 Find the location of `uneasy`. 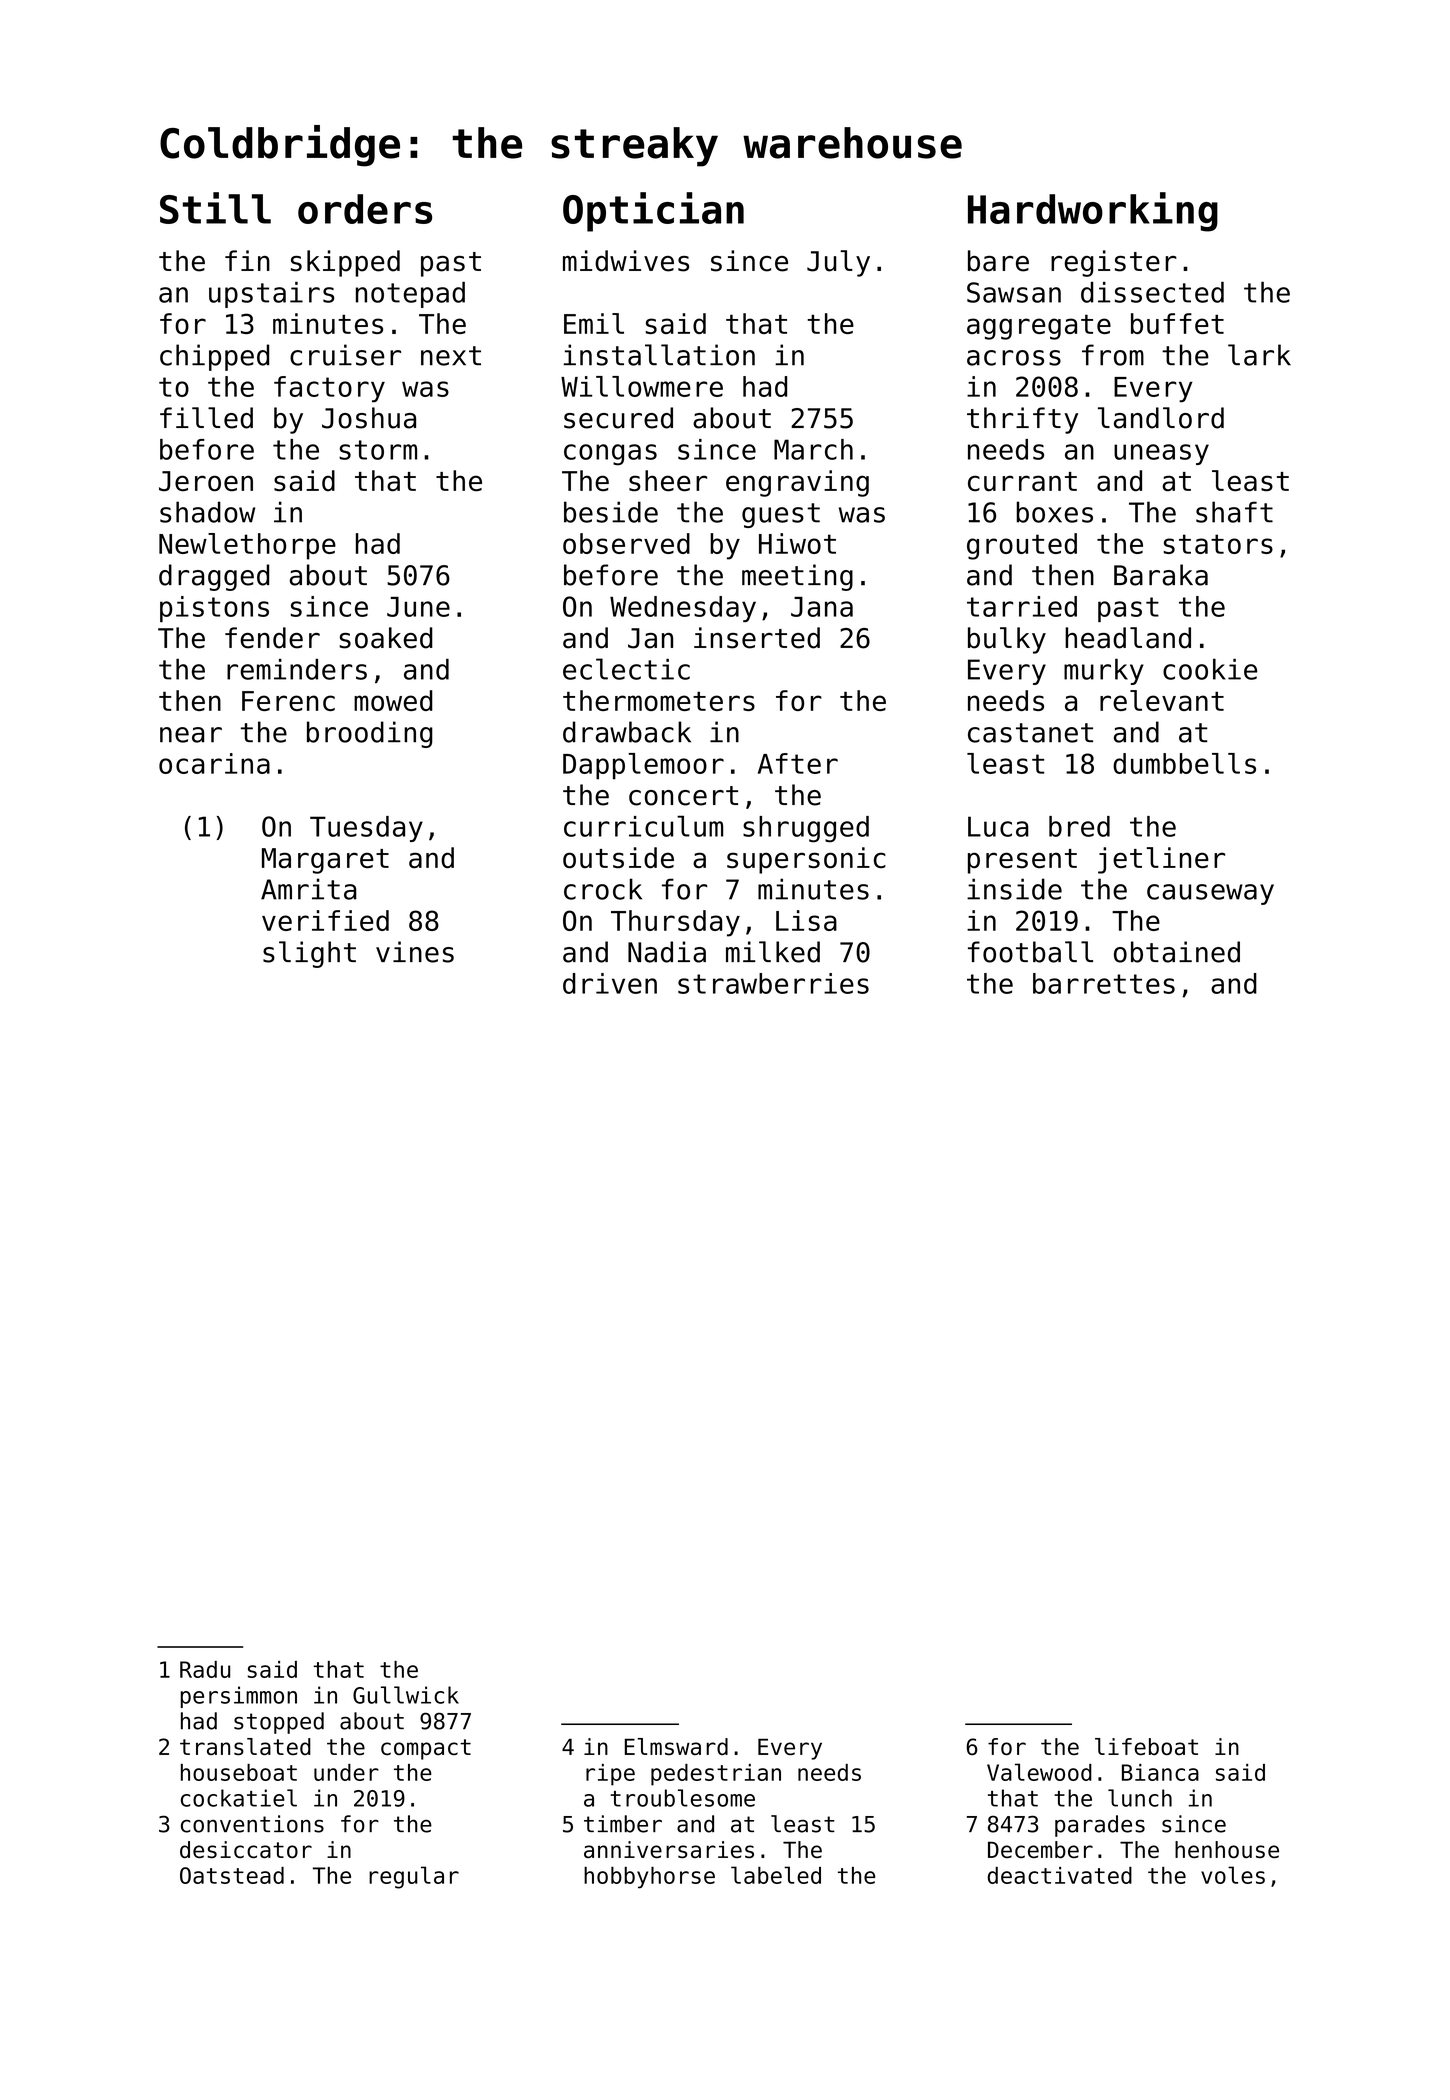

uneasy is located at coordinates (1161, 454).
